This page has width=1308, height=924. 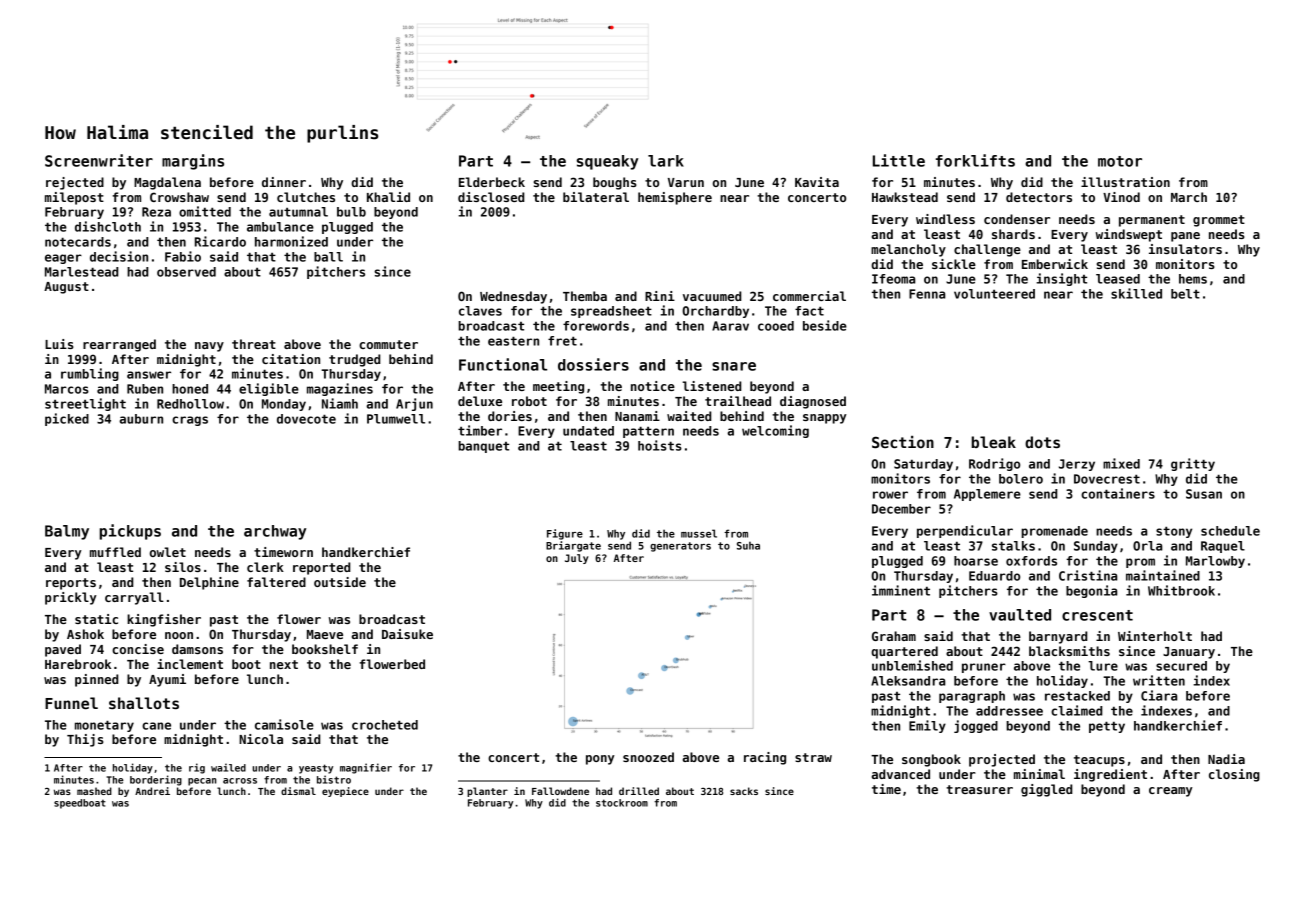 What do you see at coordinates (648, 757) in the page?
I see `snoozed` at bounding box center [648, 757].
